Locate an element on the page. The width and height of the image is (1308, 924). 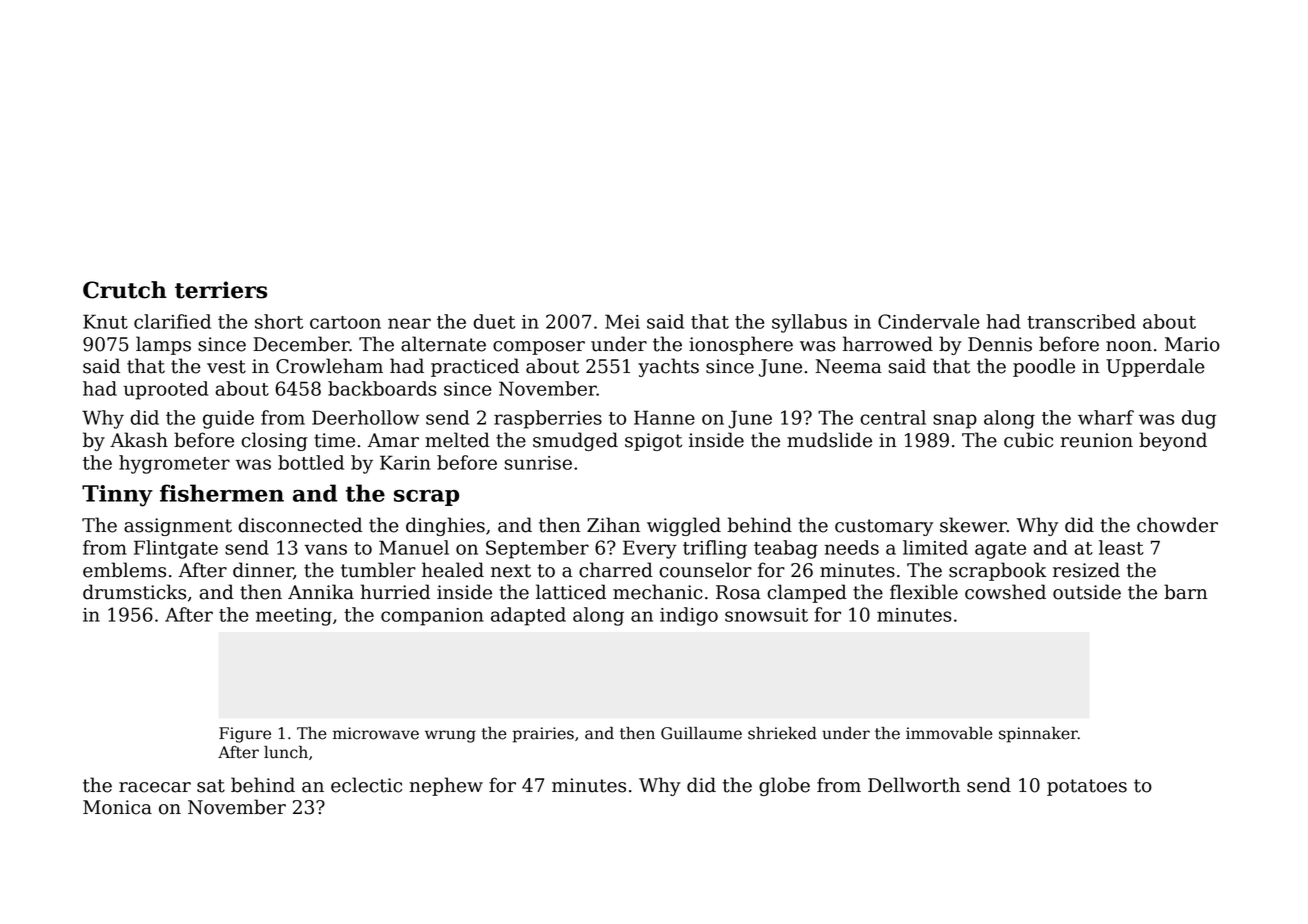
duet is located at coordinates (494, 321).
